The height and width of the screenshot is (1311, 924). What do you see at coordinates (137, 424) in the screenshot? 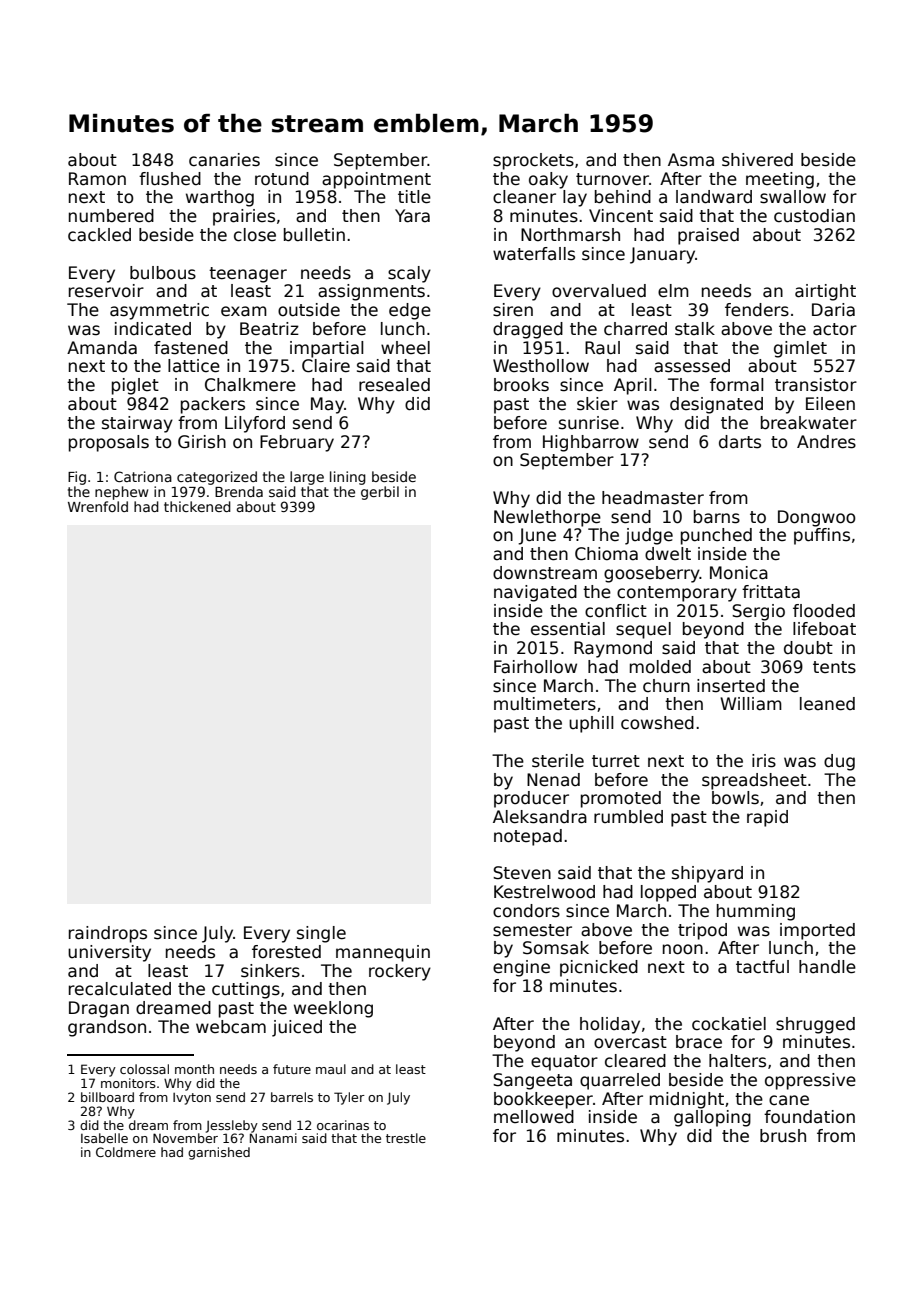
I see `stairway` at bounding box center [137, 424].
